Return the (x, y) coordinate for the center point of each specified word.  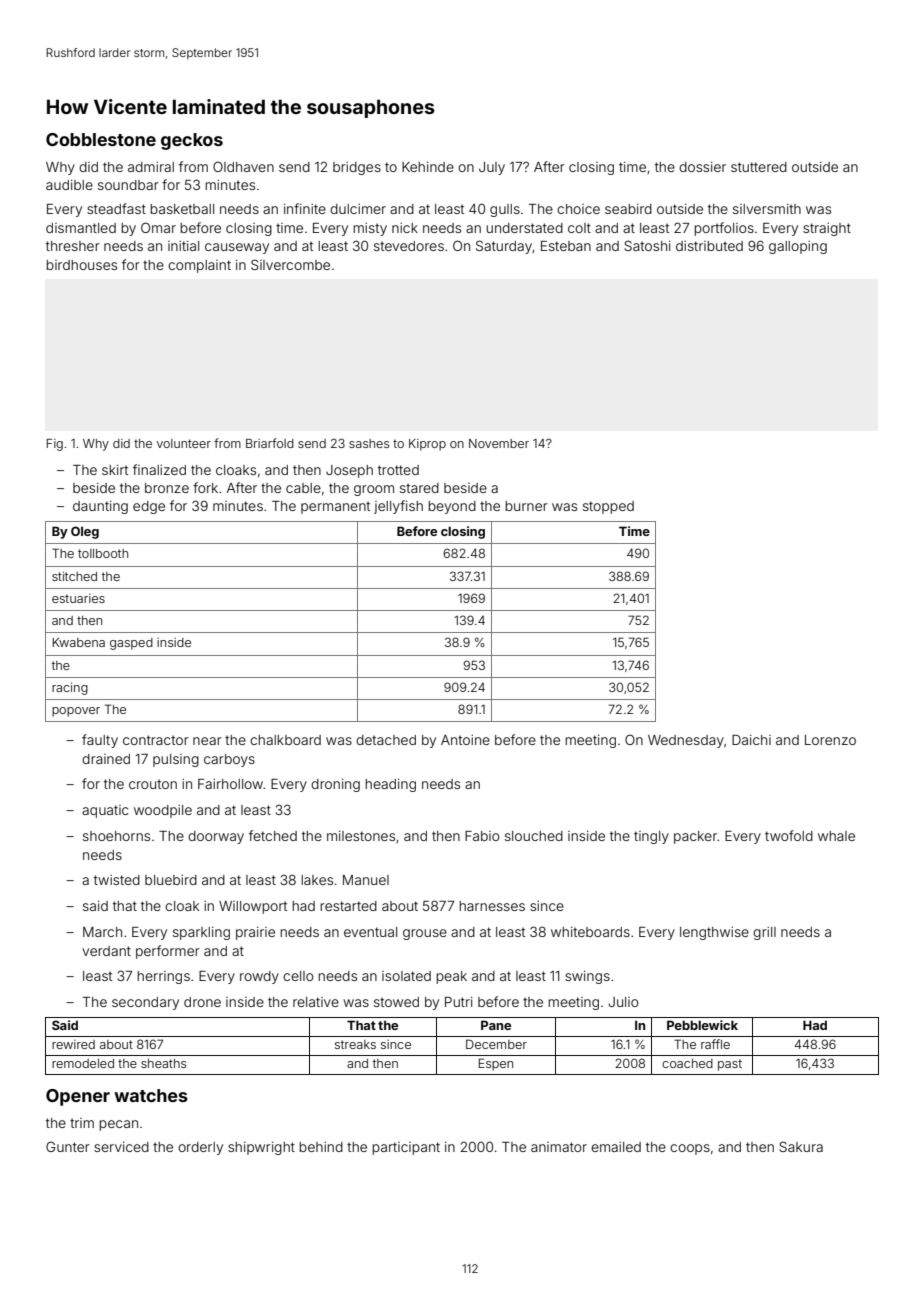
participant (406, 1148)
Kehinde (428, 167)
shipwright (261, 1148)
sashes (369, 443)
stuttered (759, 167)
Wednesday (686, 741)
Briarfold (270, 443)
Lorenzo (830, 740)
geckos (192, 141)
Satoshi (647, 245)
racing (70, 688)
